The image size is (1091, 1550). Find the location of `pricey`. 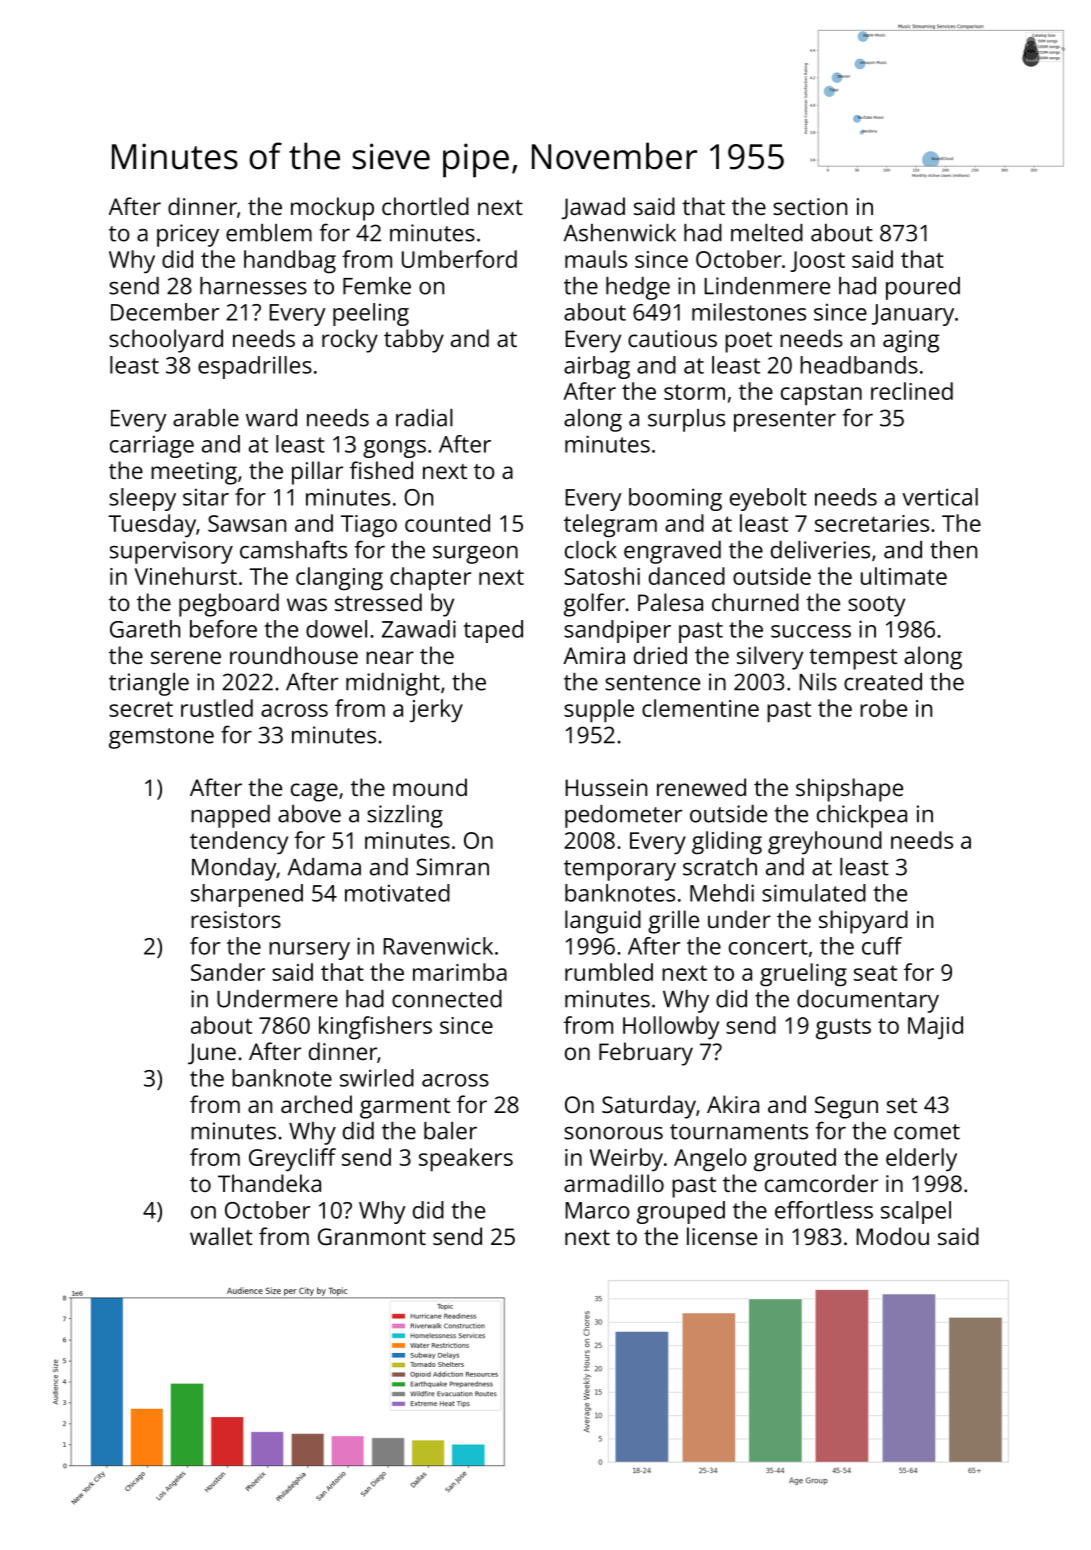

pricey is located at coordinates (188, 235).
